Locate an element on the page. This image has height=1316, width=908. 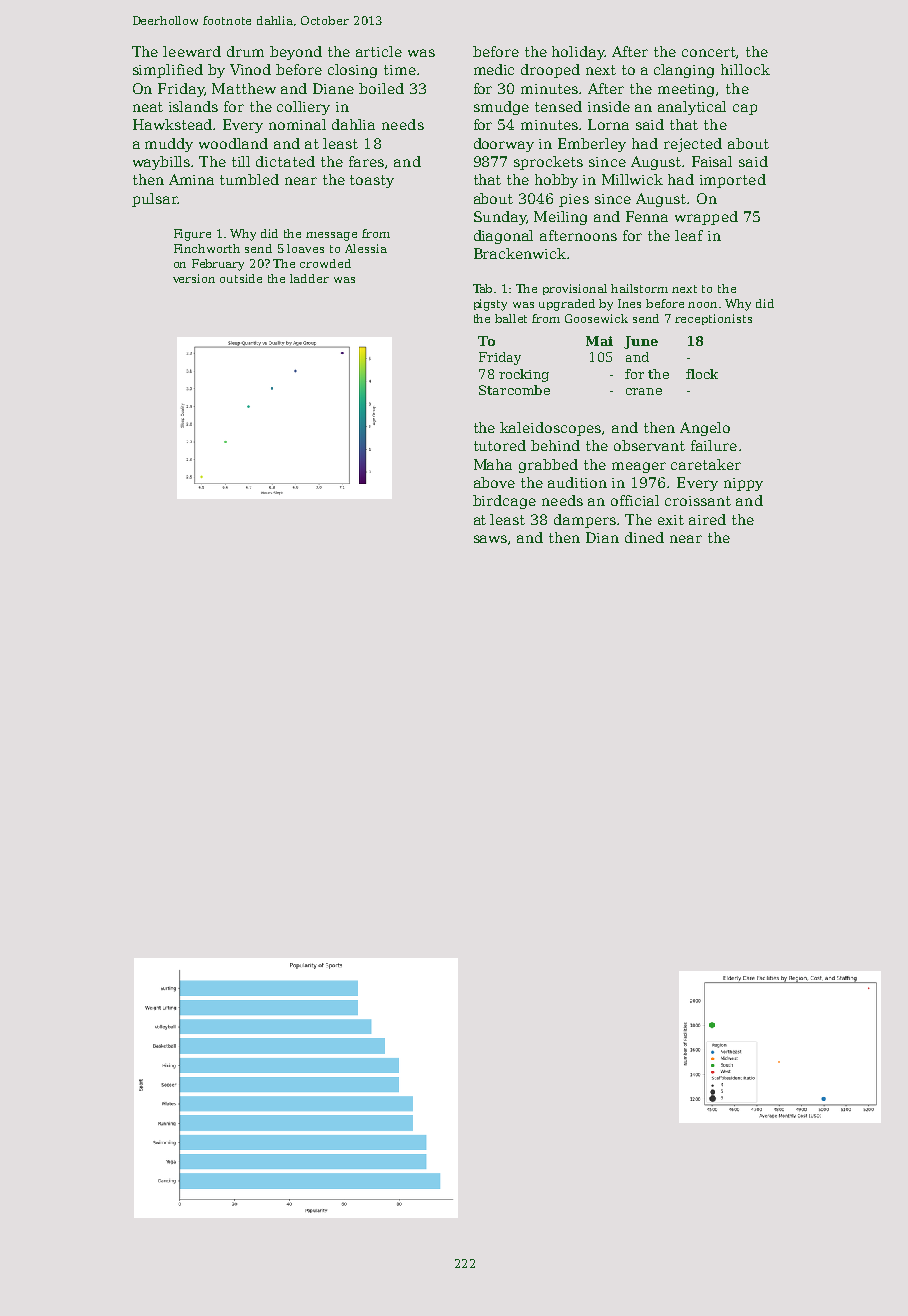
wrapped is located at coordinates (706, 218).
